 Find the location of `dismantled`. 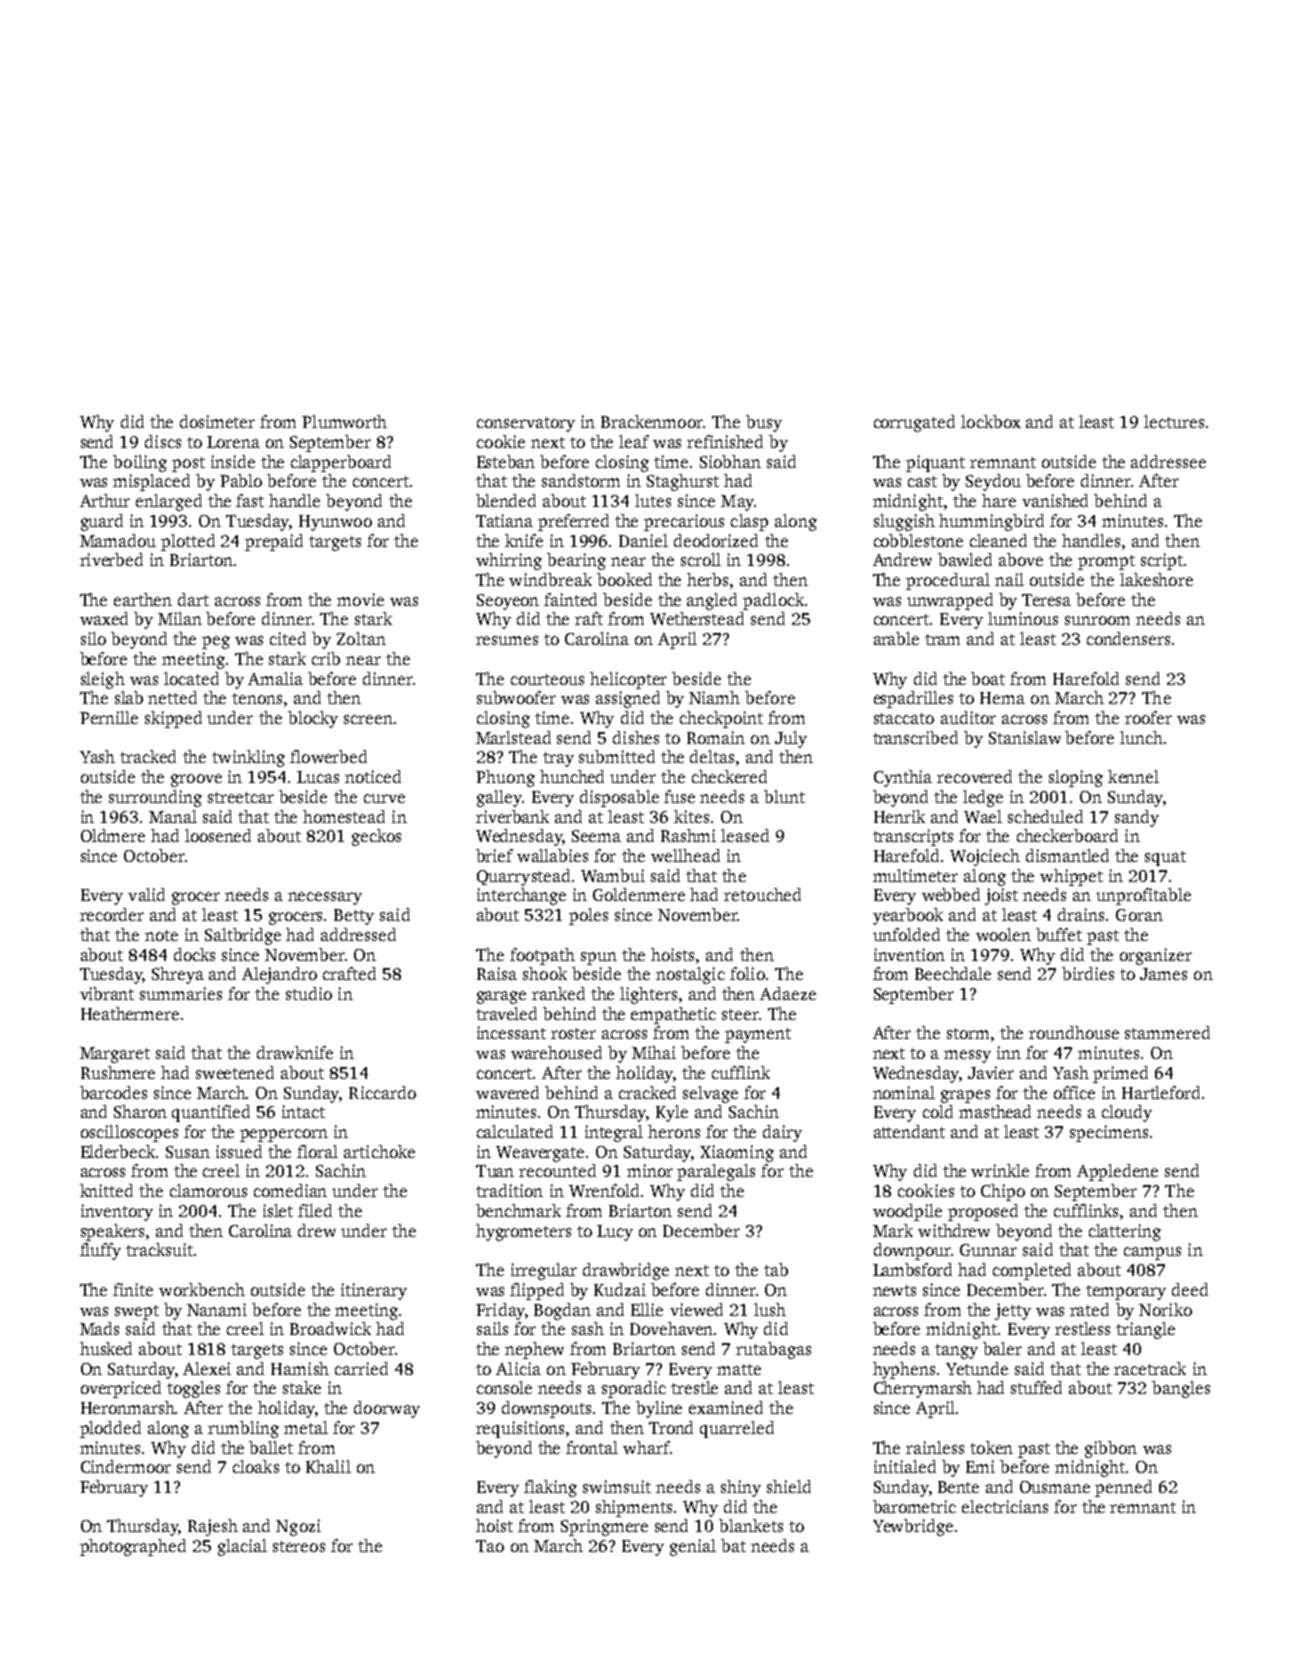

dismantled is located at coordinates (1067, 855).
